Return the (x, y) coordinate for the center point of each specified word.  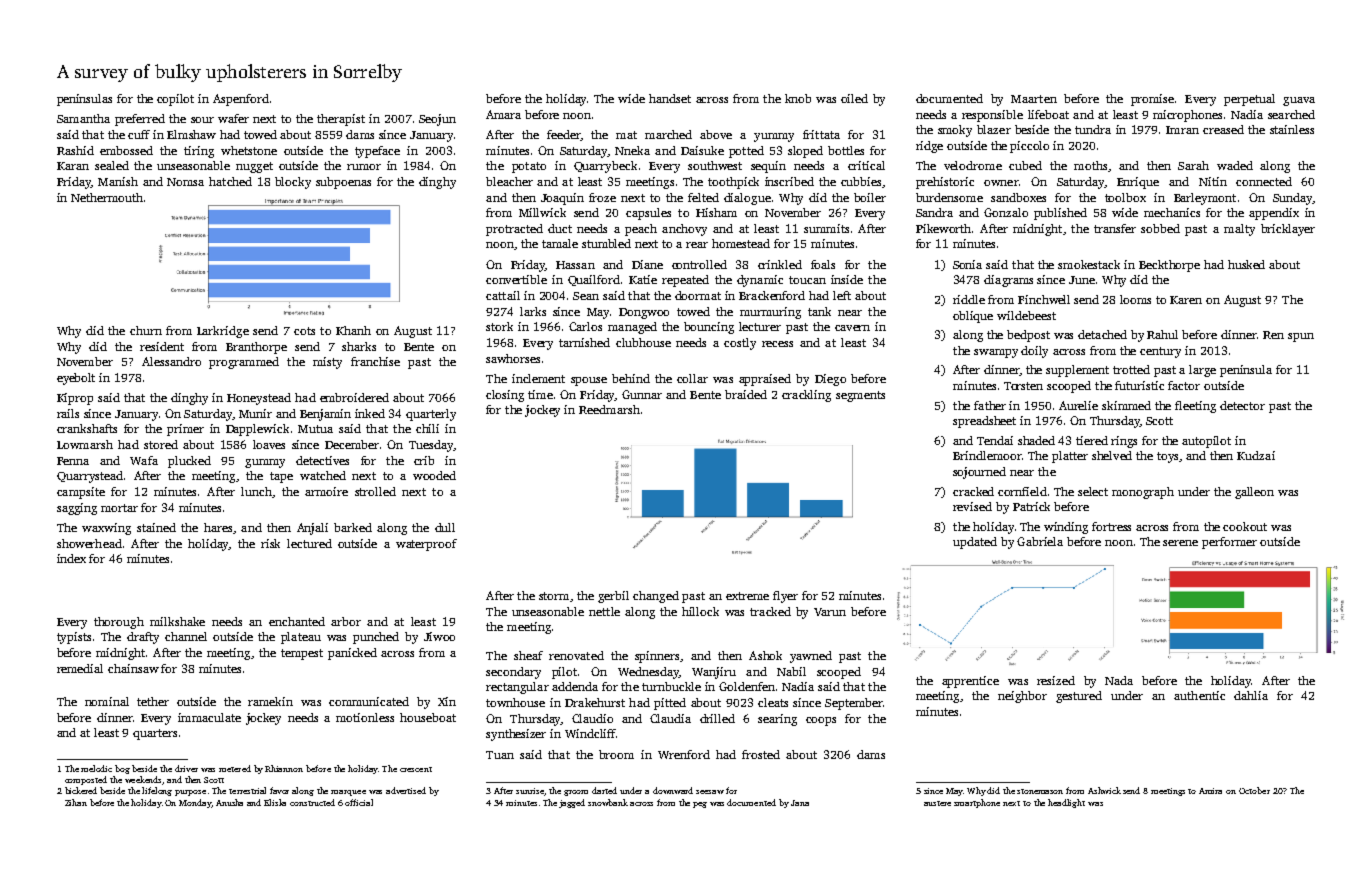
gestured (1079, 697)
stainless (1292, 129)
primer (185, 430)
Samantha (83, 118)
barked (353, 527)
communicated (369, 701)
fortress (1111, 526)
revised (972, 506)
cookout (1245, 526)
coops (821, 721)
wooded (434, 475)
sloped (805, 152)
